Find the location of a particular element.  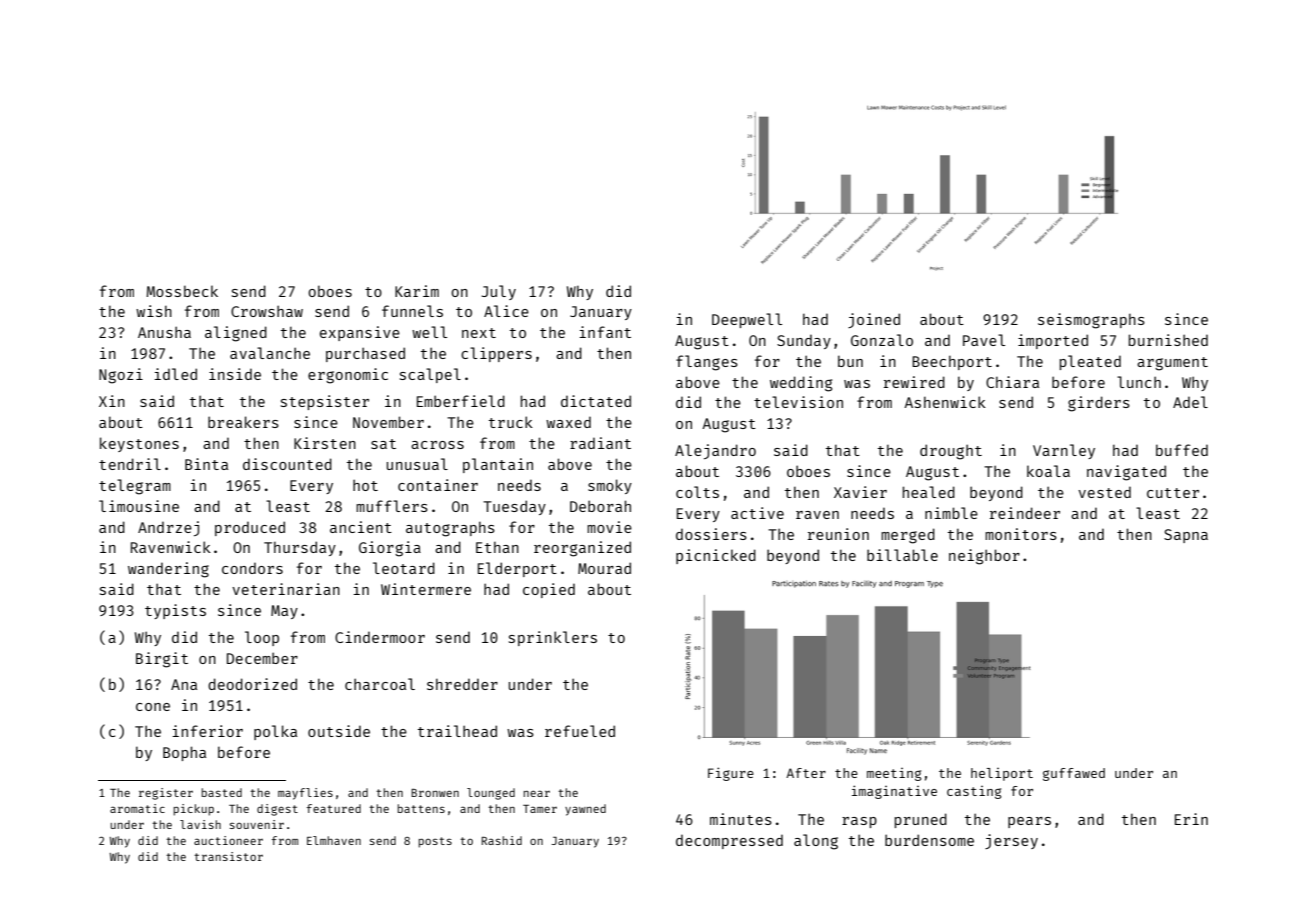

Mossbeck is located at coordinates (182, 291).
